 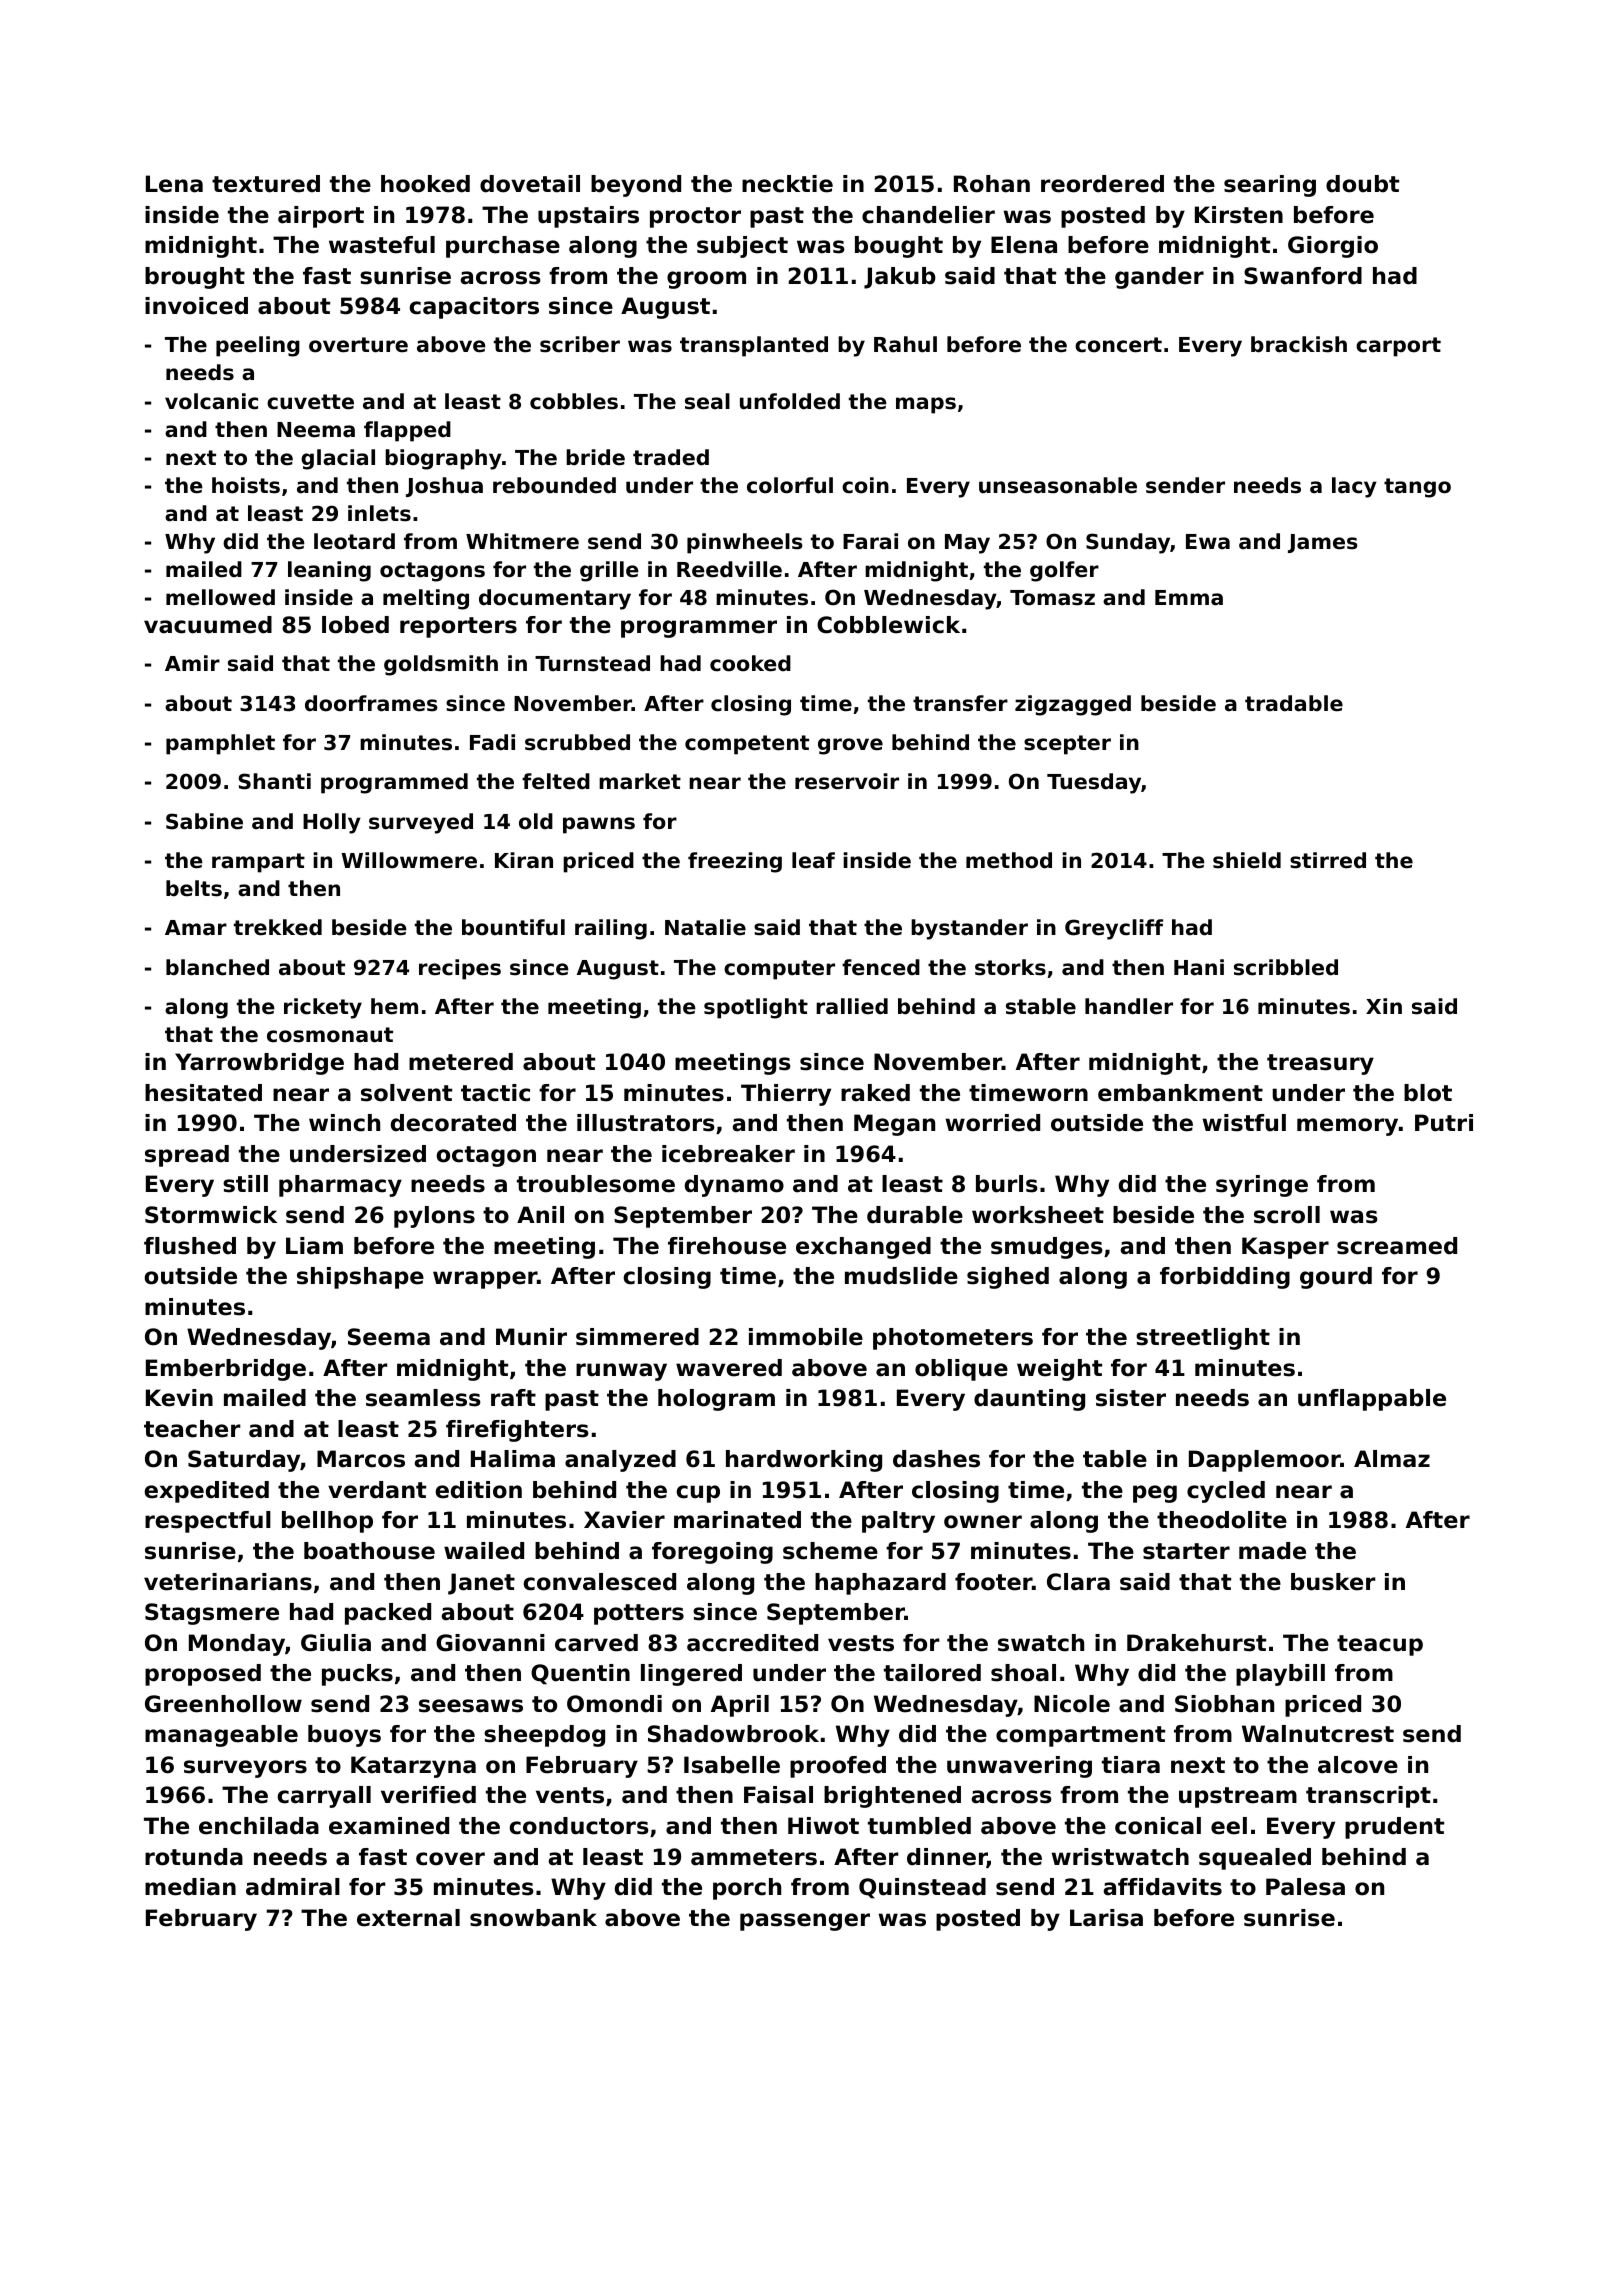 I want to click on James, so click(x=1323, y=543).
